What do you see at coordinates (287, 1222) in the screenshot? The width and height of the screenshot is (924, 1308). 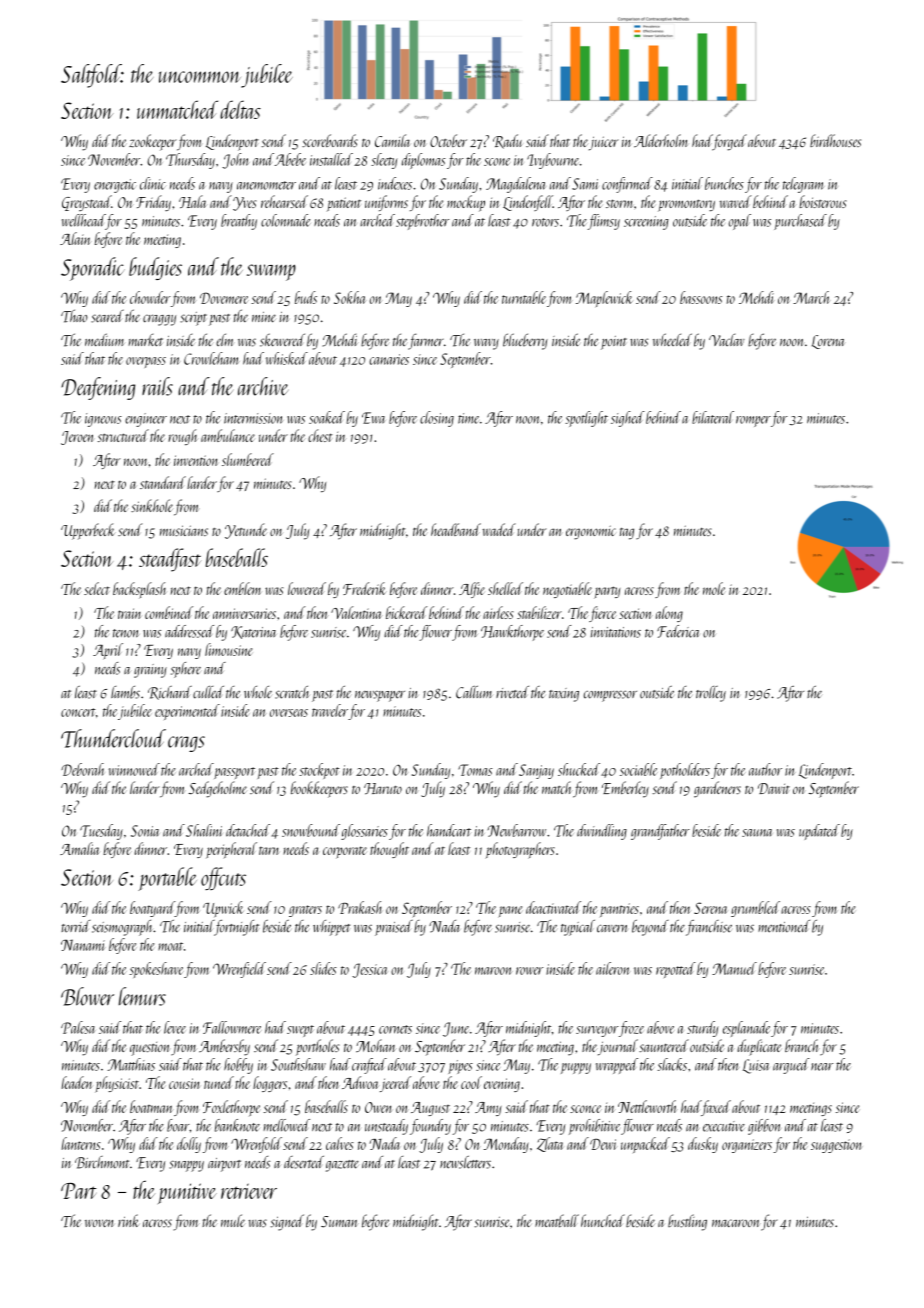 I see `signed` at bounding box center [287, 1222].
